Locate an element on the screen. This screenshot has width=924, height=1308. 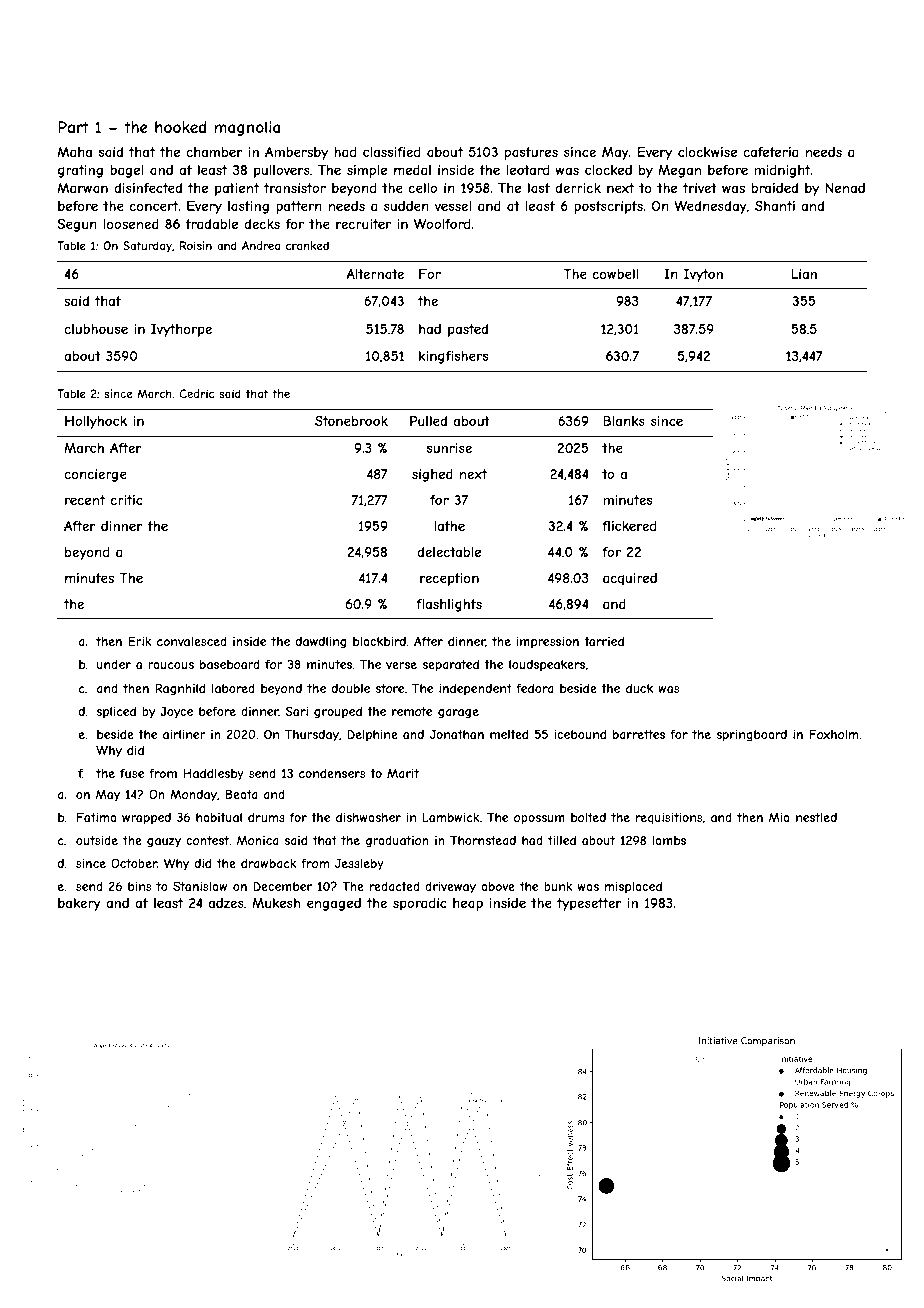
chamber is located at coordinates (214, 152).
